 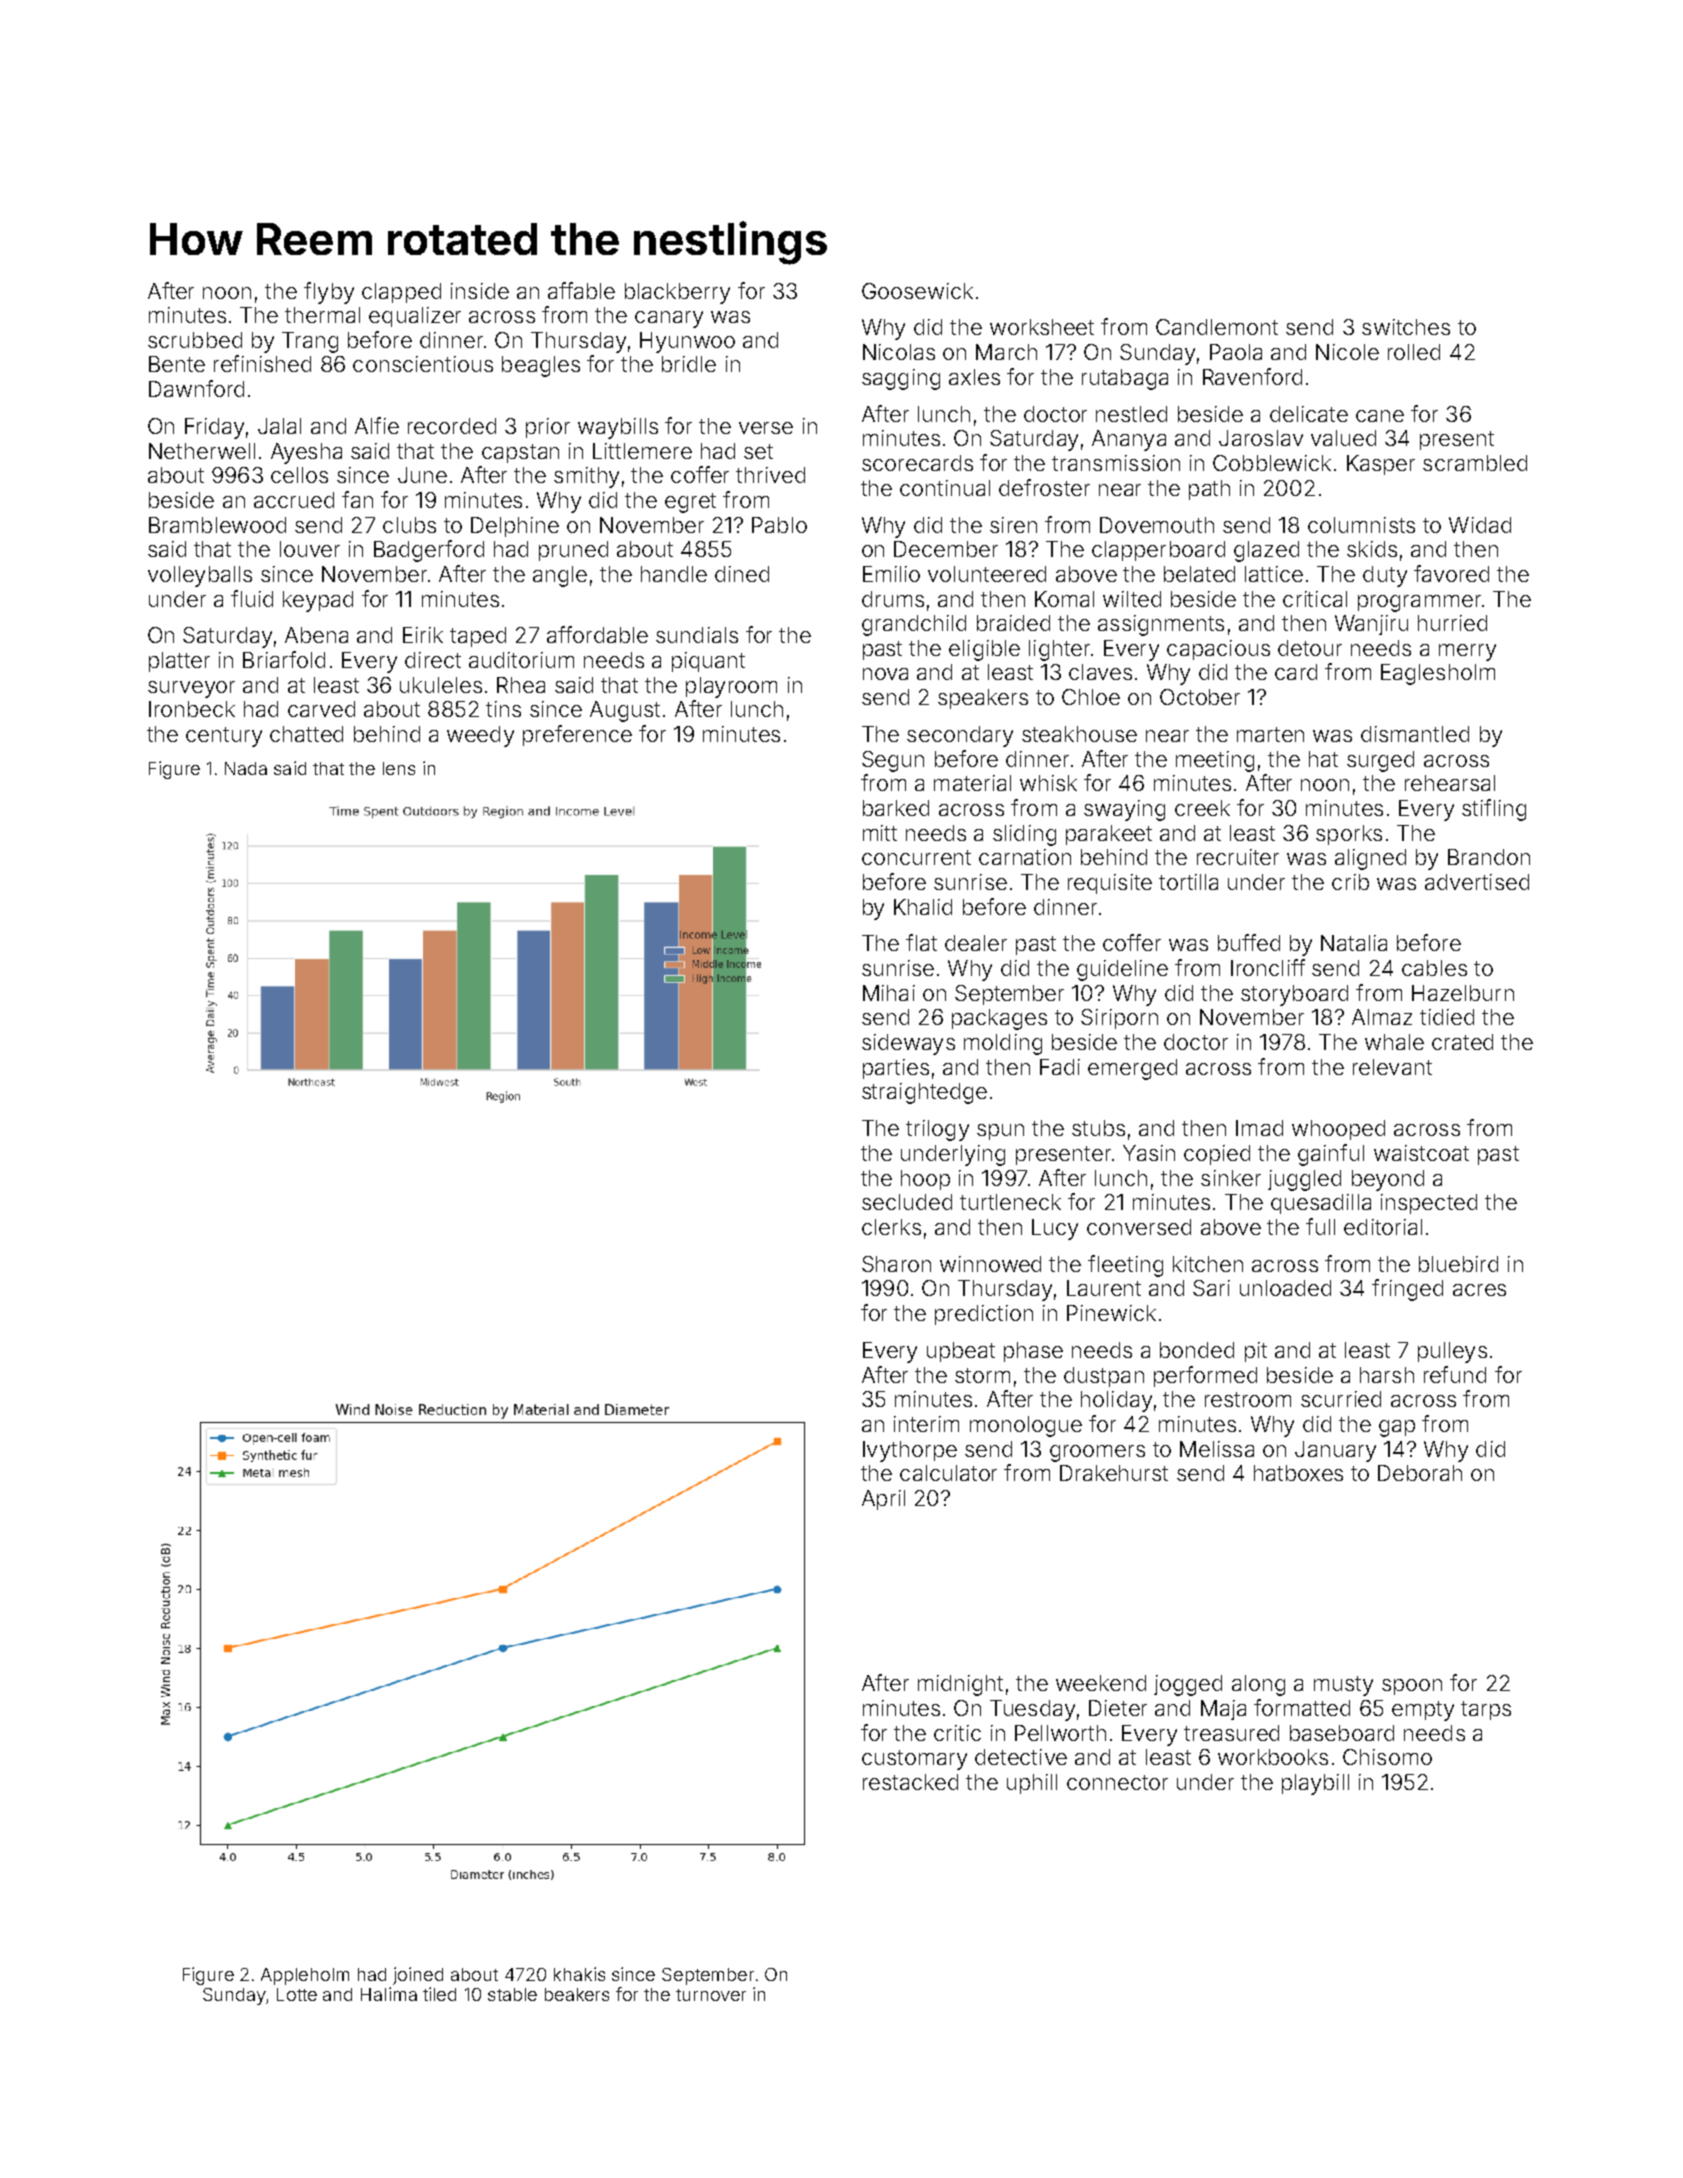 I want to click on scrubbed, so click(x=195, y=340).
